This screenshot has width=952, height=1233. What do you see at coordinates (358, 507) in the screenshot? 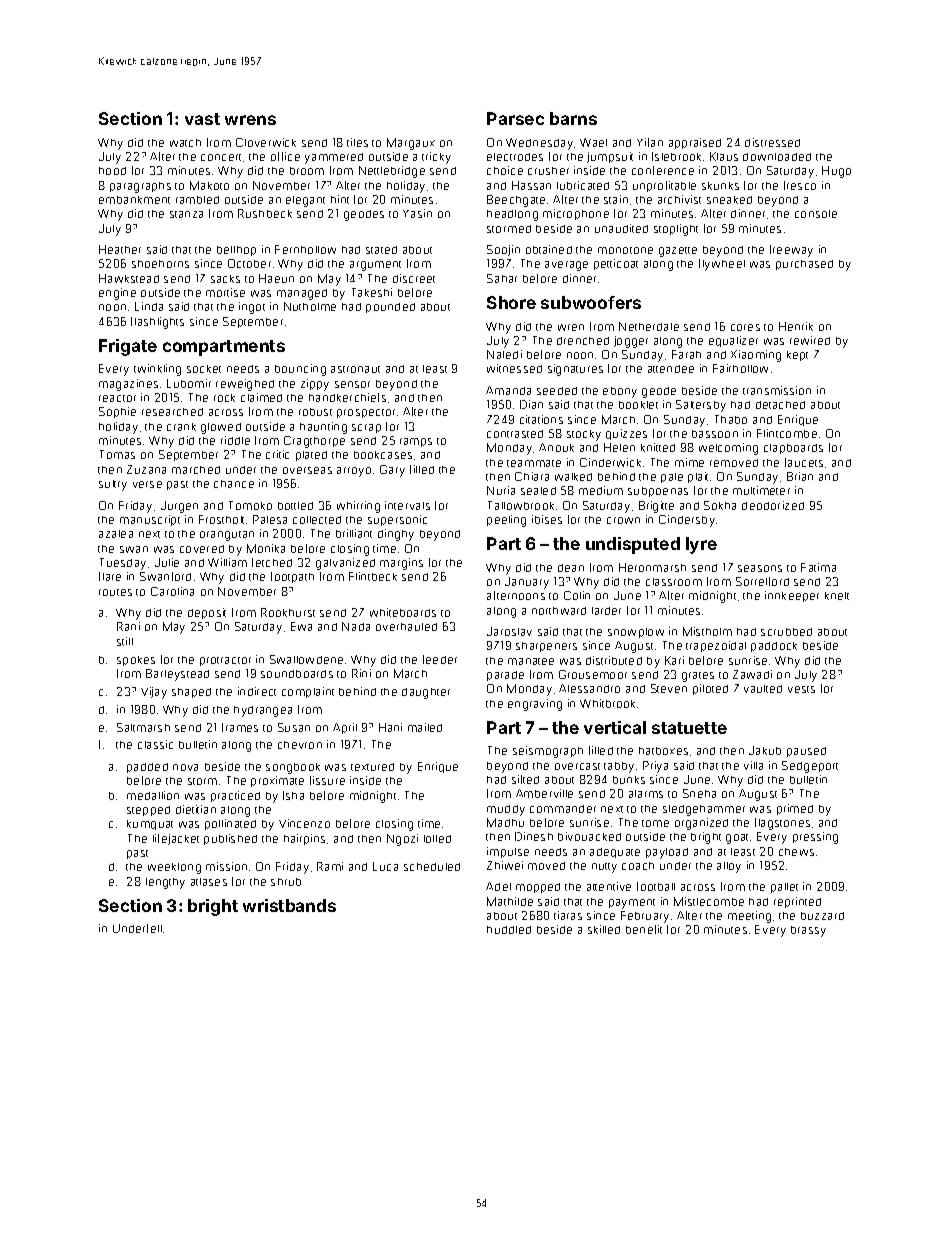
I see `whirring` at bounding box center [358, 507].
